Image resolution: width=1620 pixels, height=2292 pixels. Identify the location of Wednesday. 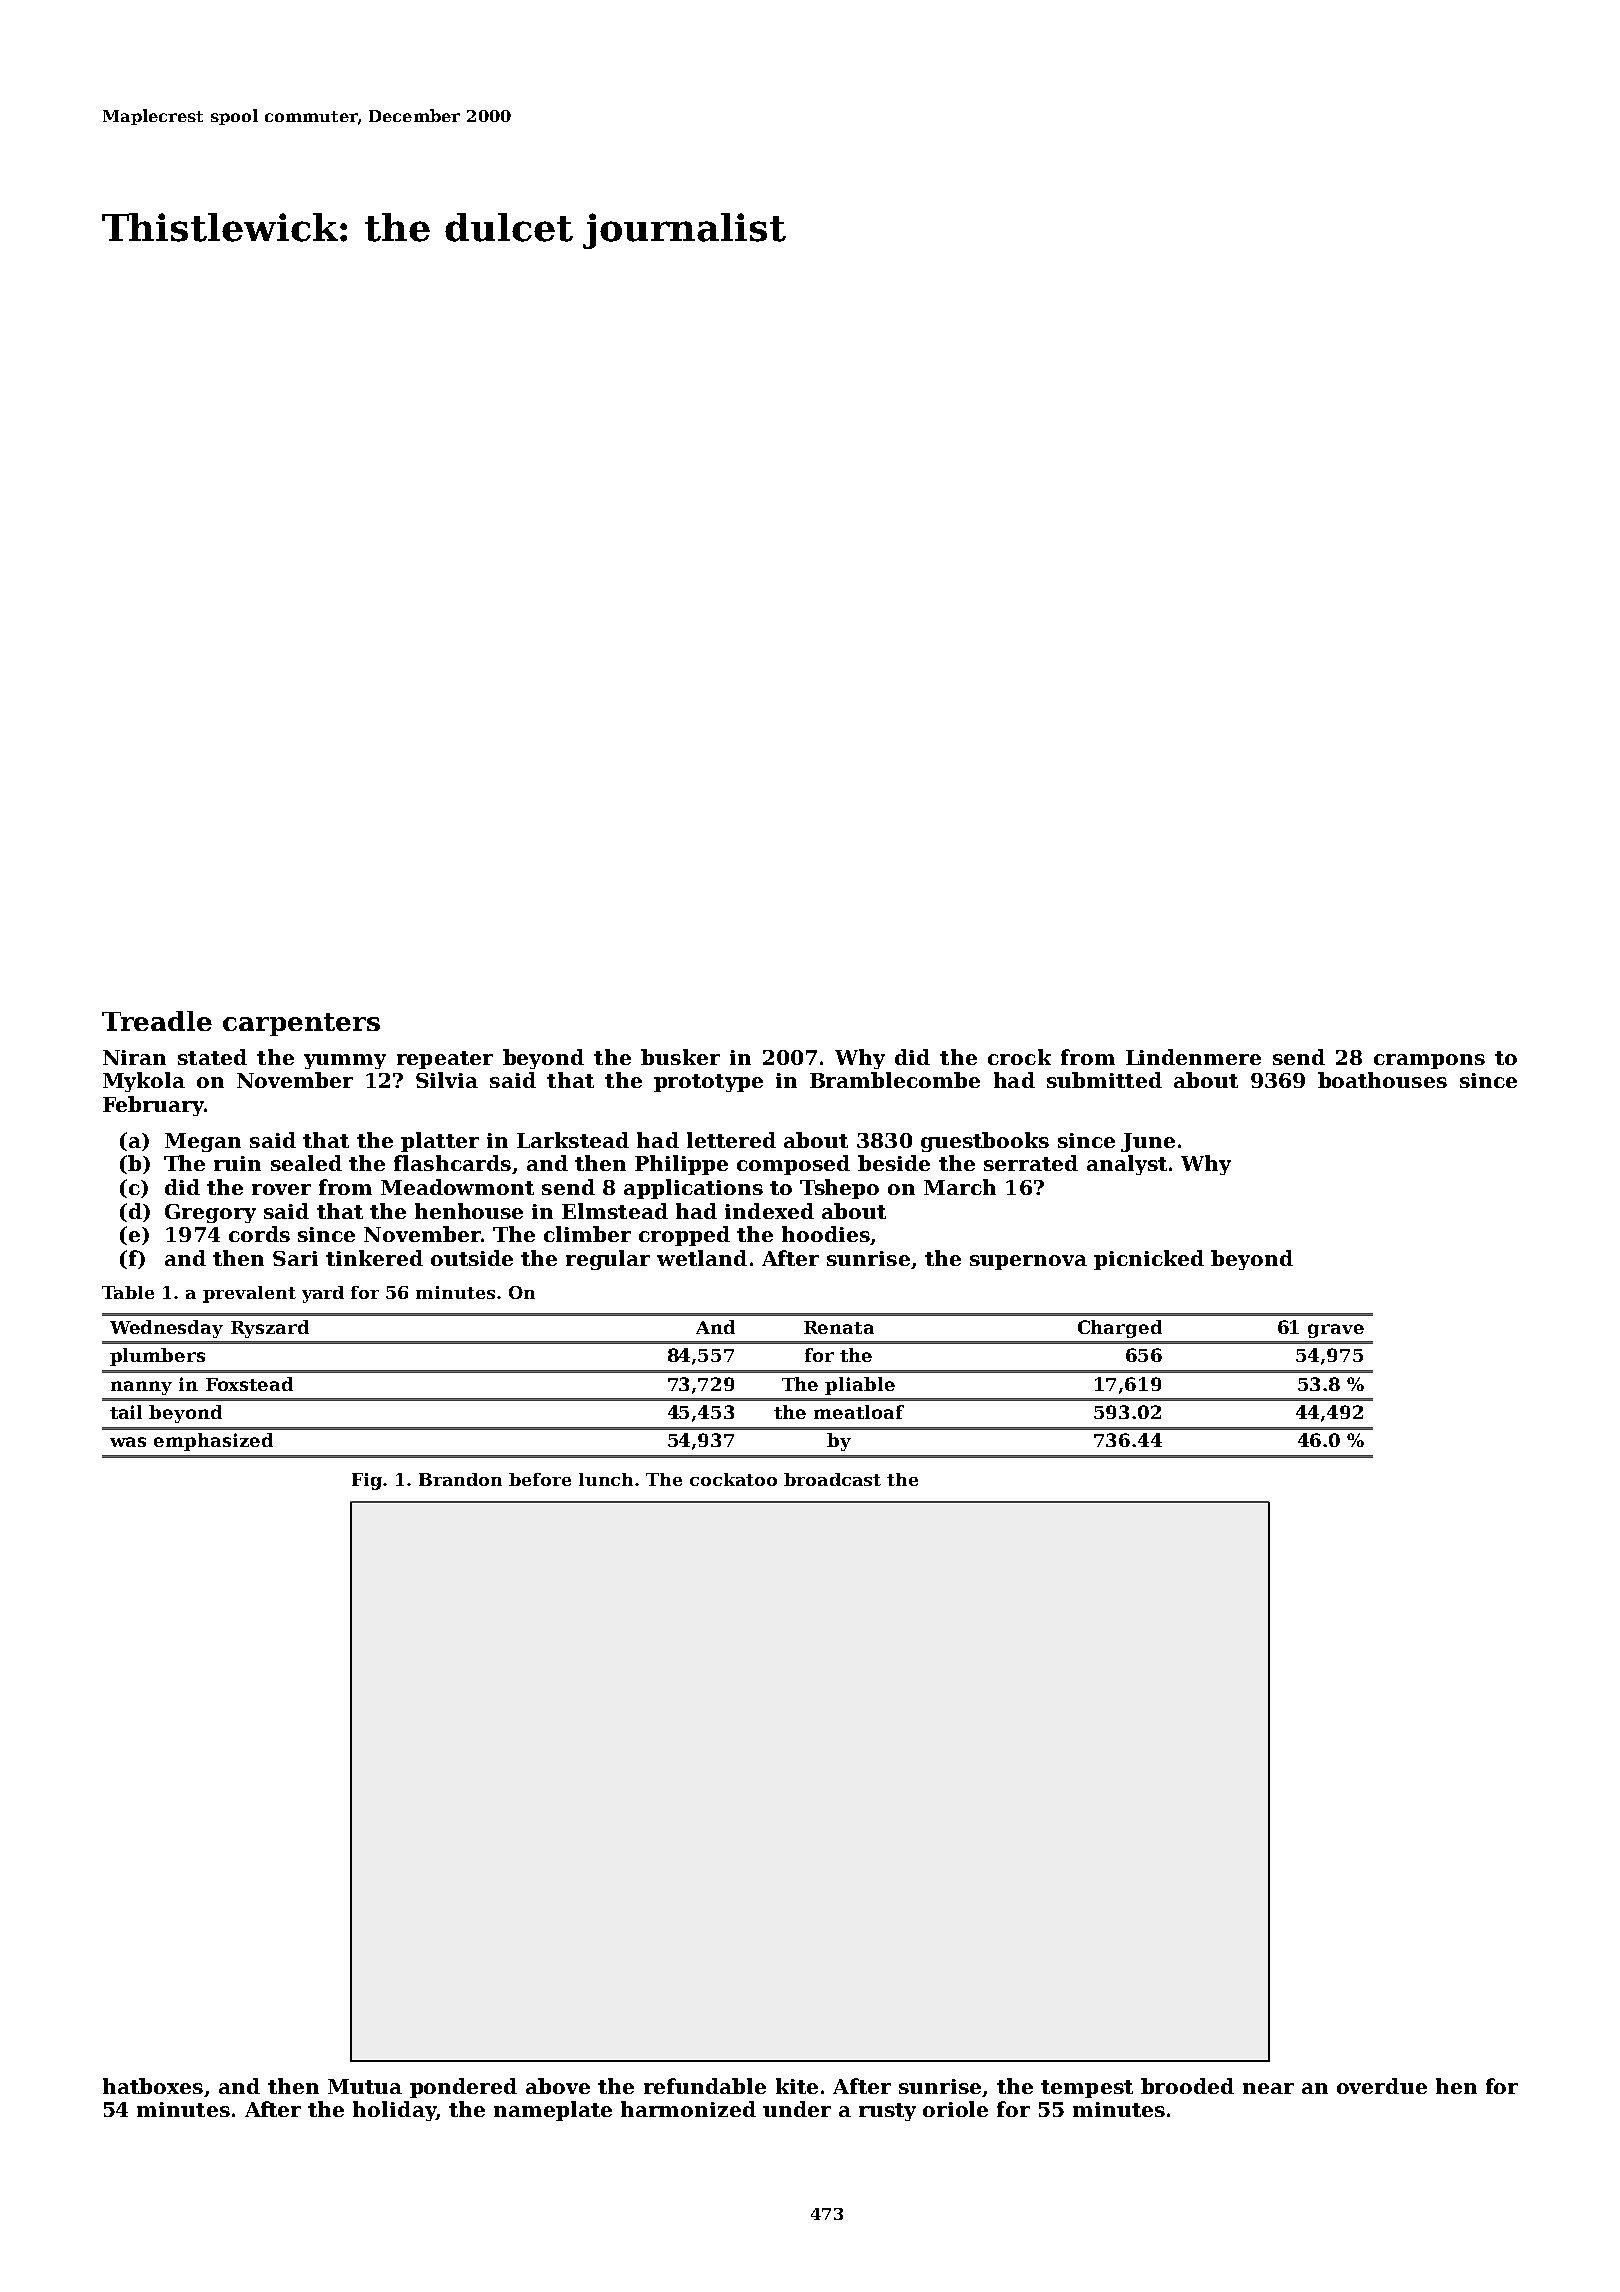
(166, 1329).
